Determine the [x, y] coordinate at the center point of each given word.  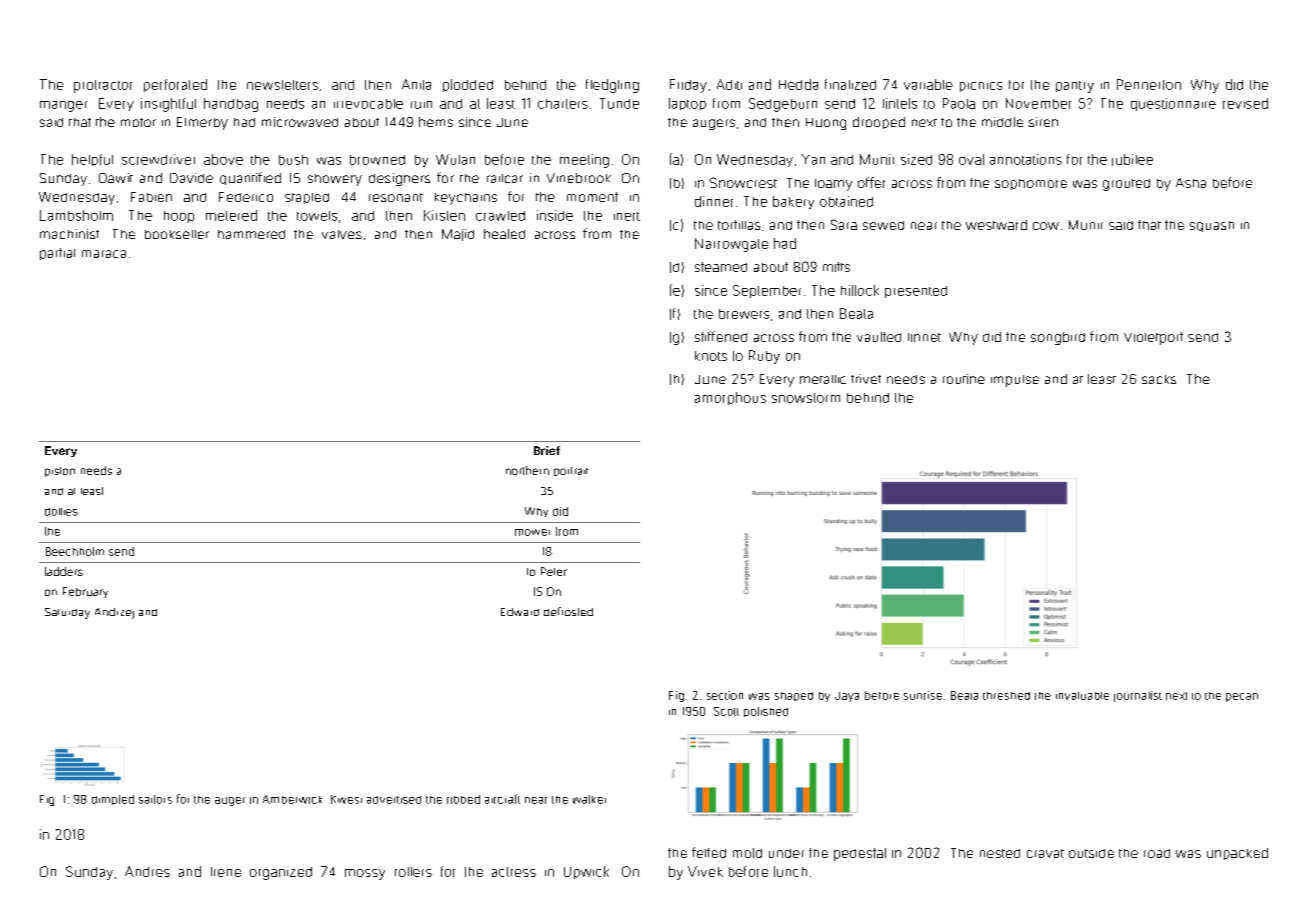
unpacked [1237, 854]
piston [60, 472]
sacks [1159, 379]
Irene [226, 872]
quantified [250, 178]
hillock [860, 290]
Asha [1191, 183]
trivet [866, 379]
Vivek [705, 871]
